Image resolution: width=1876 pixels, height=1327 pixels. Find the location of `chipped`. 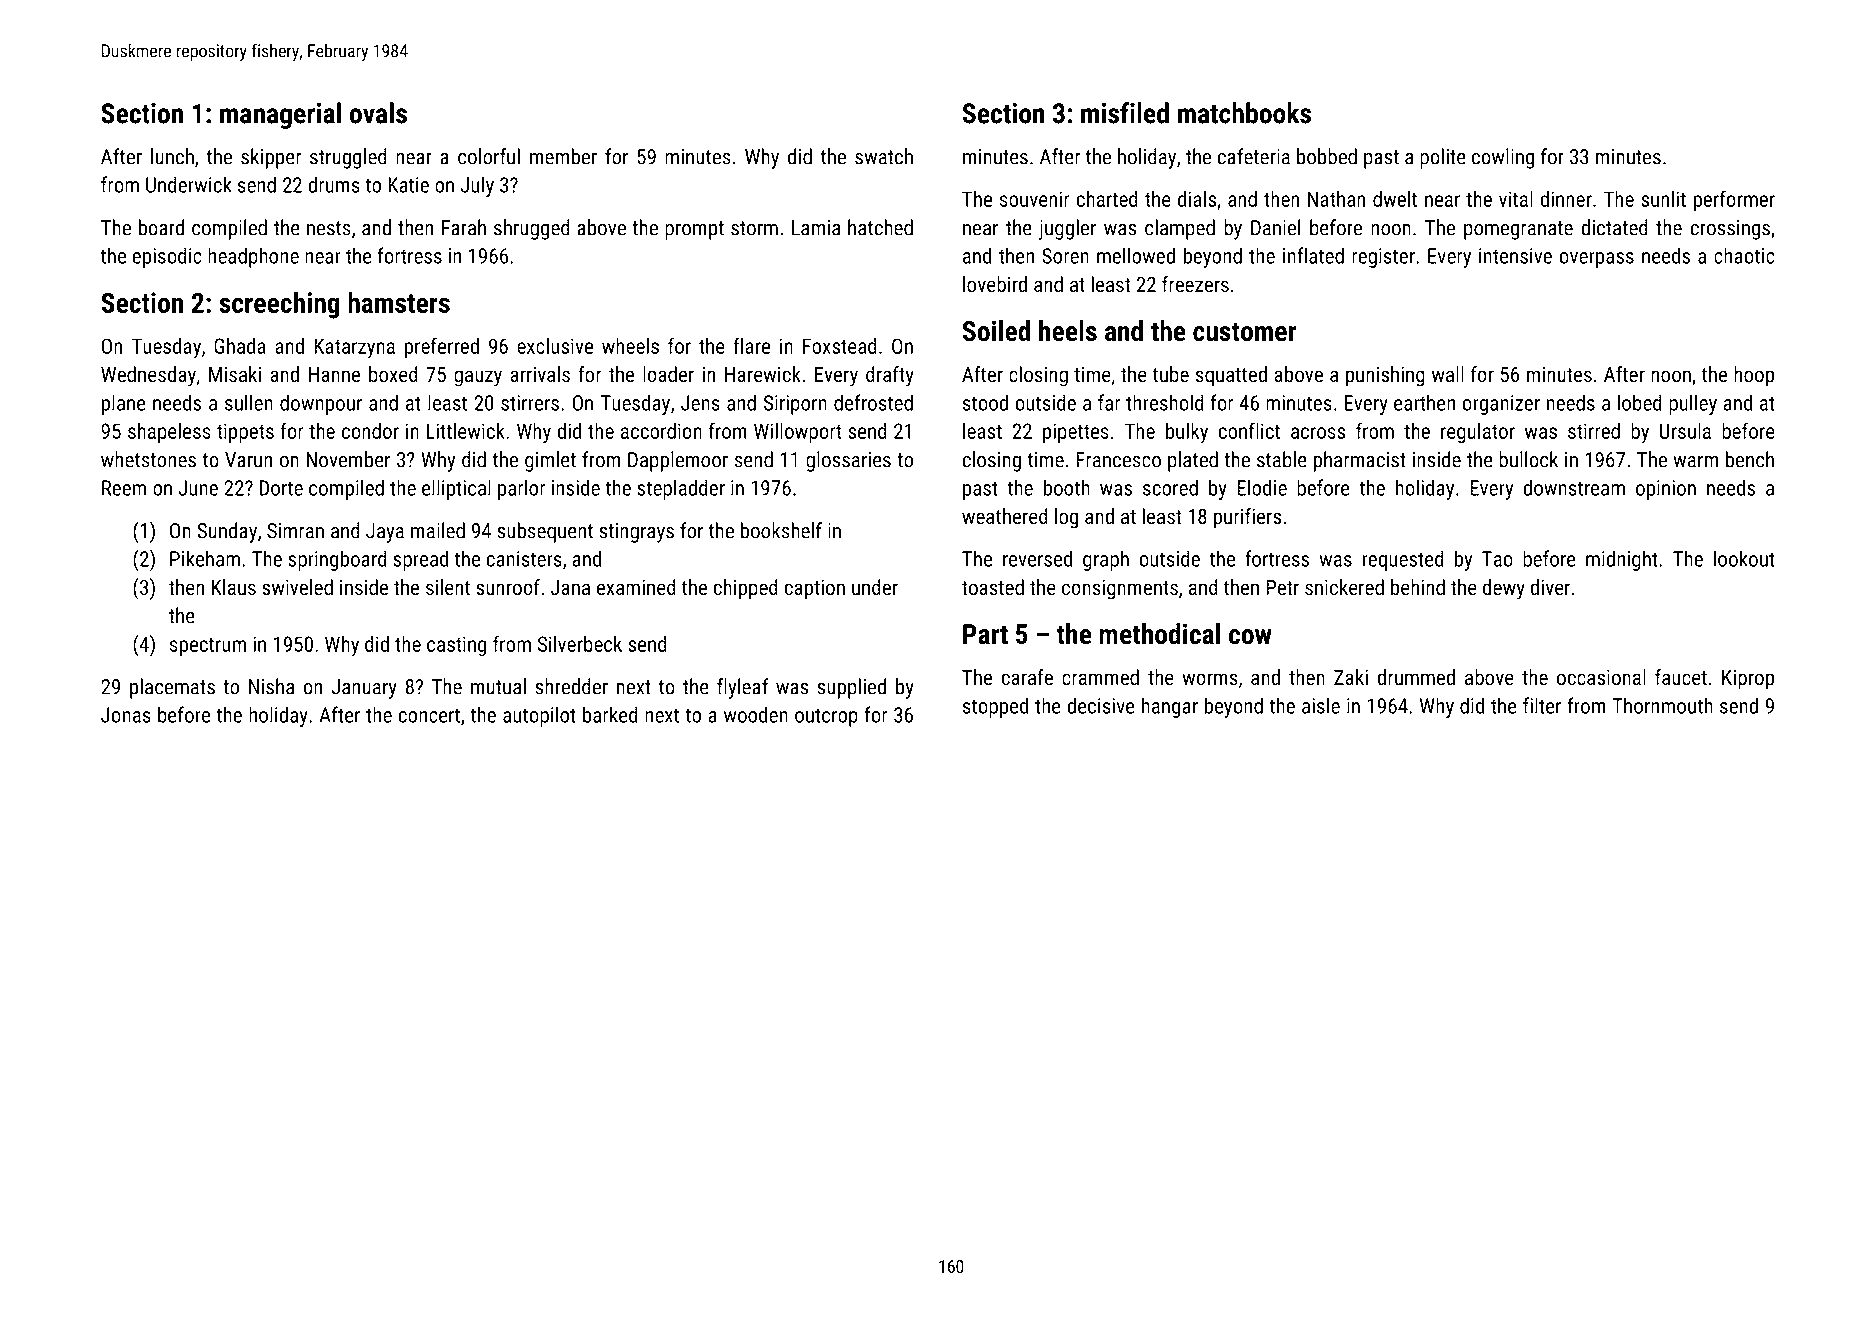

chipped is located at coordinates (746, 589).
